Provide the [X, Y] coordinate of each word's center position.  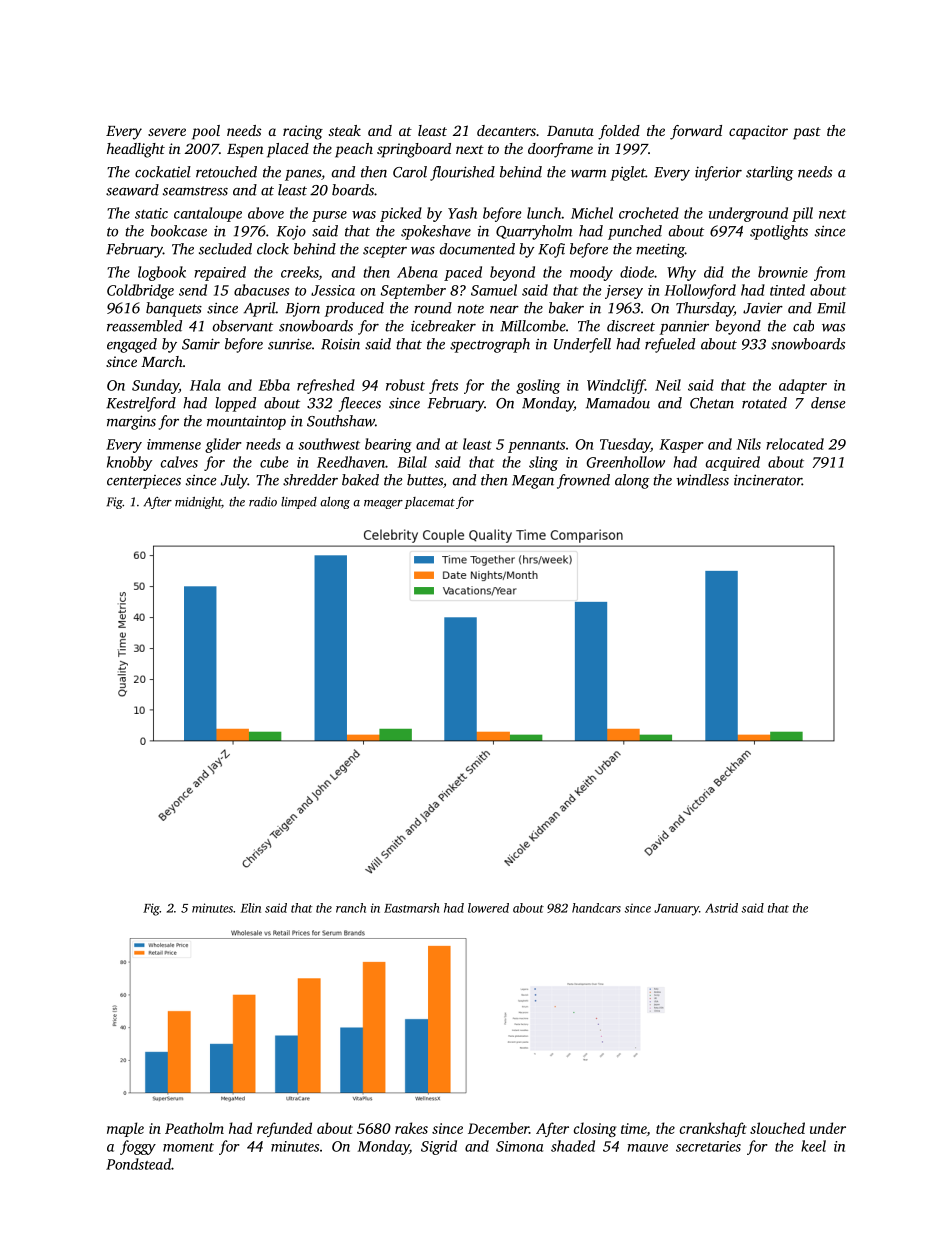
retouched [226, 172]
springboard [414, 150]
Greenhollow [625, 462]
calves [179, 462]
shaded [573, 1146]
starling [770, 173]
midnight [198, 503]
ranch [351, 908]
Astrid [721, 908]
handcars [596, 908]
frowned [583, 481]
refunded [284, 1129]
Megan [533, 482]
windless [703, 480]
